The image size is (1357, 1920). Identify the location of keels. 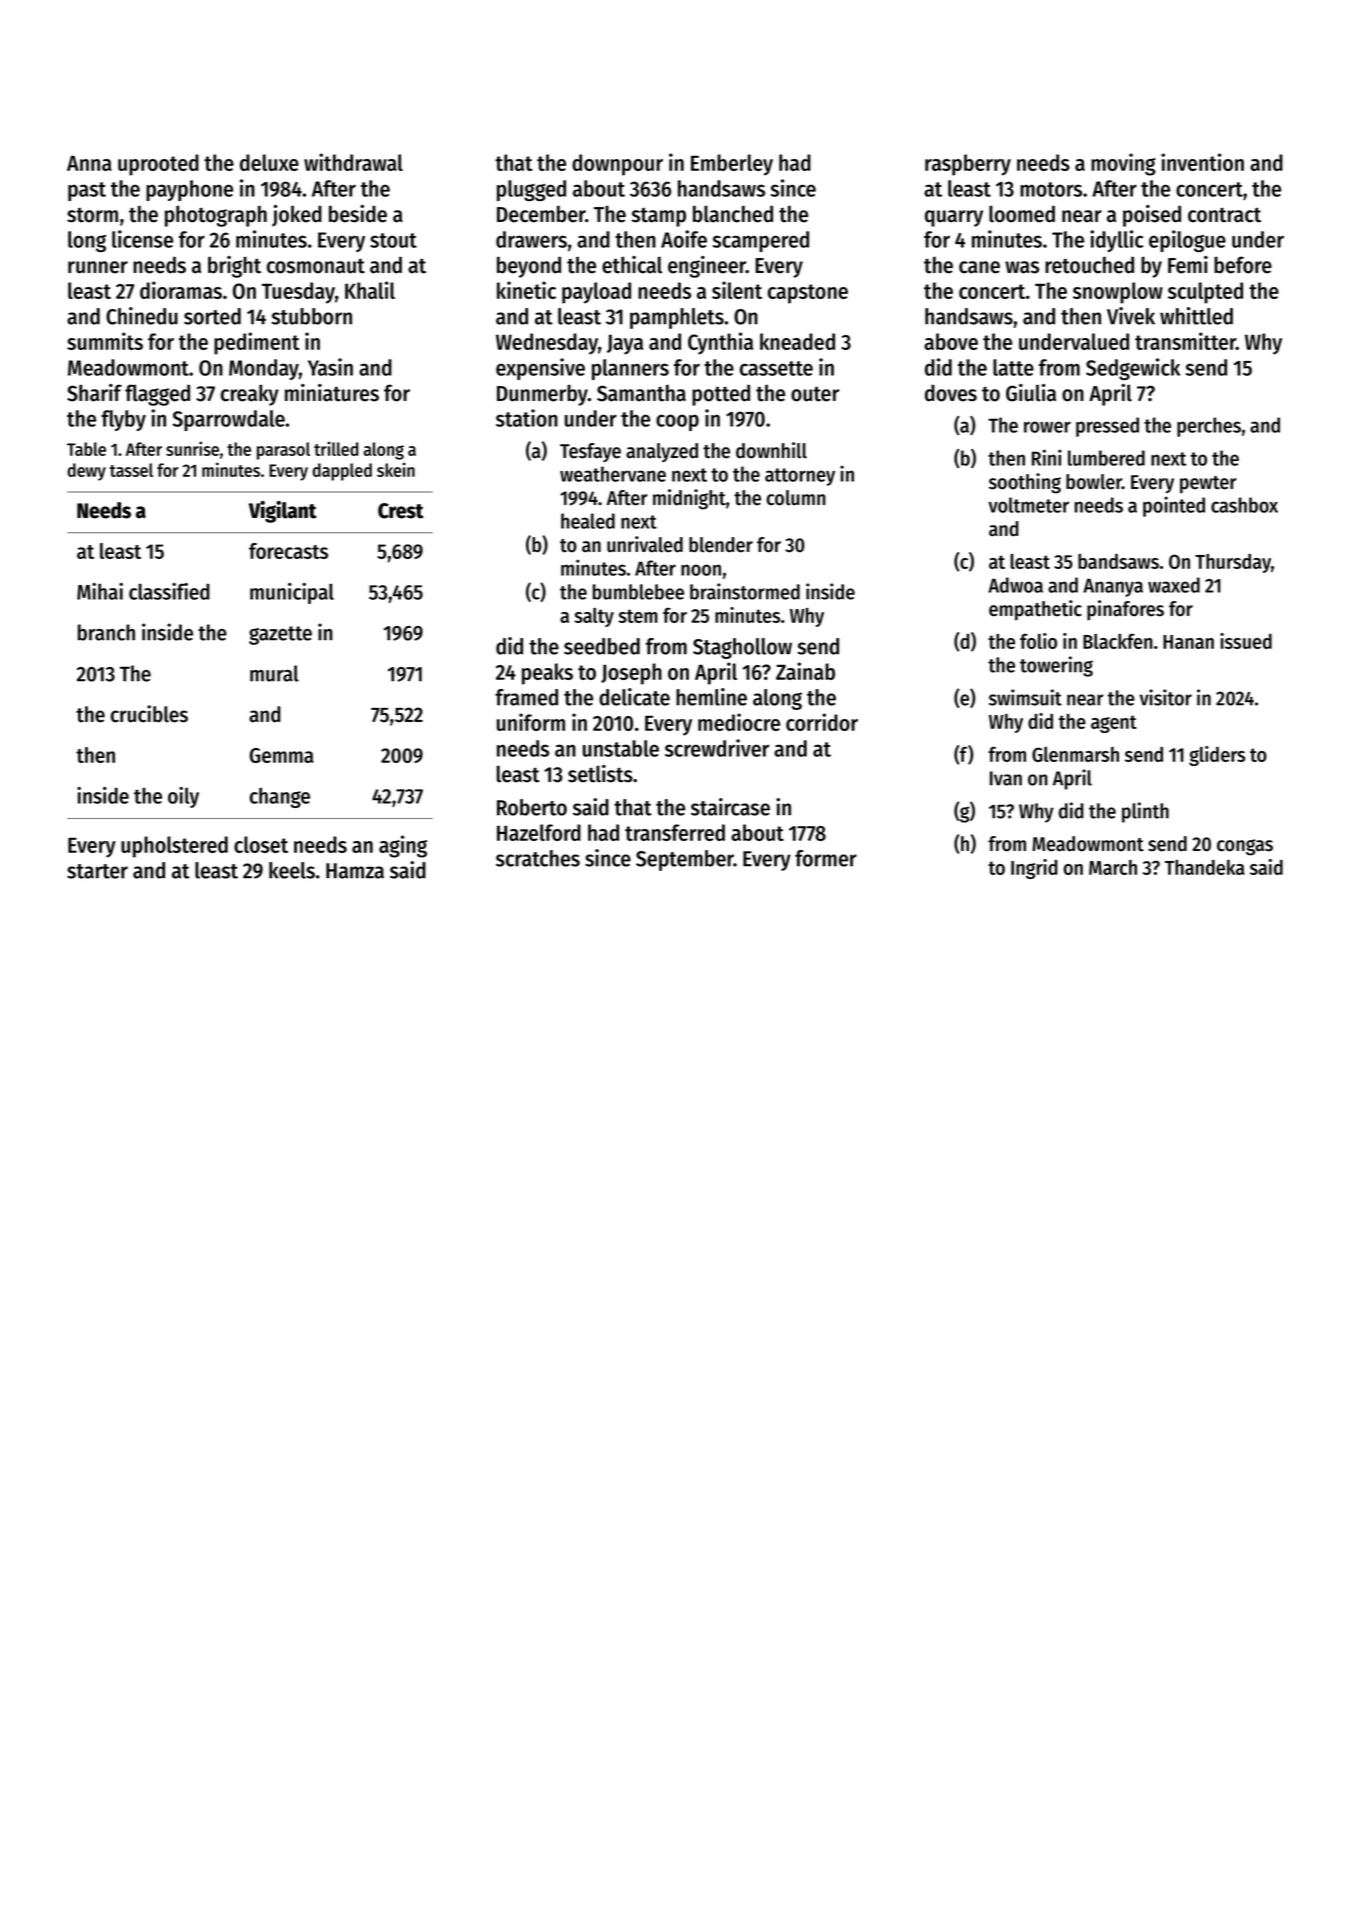
(292, 870).
